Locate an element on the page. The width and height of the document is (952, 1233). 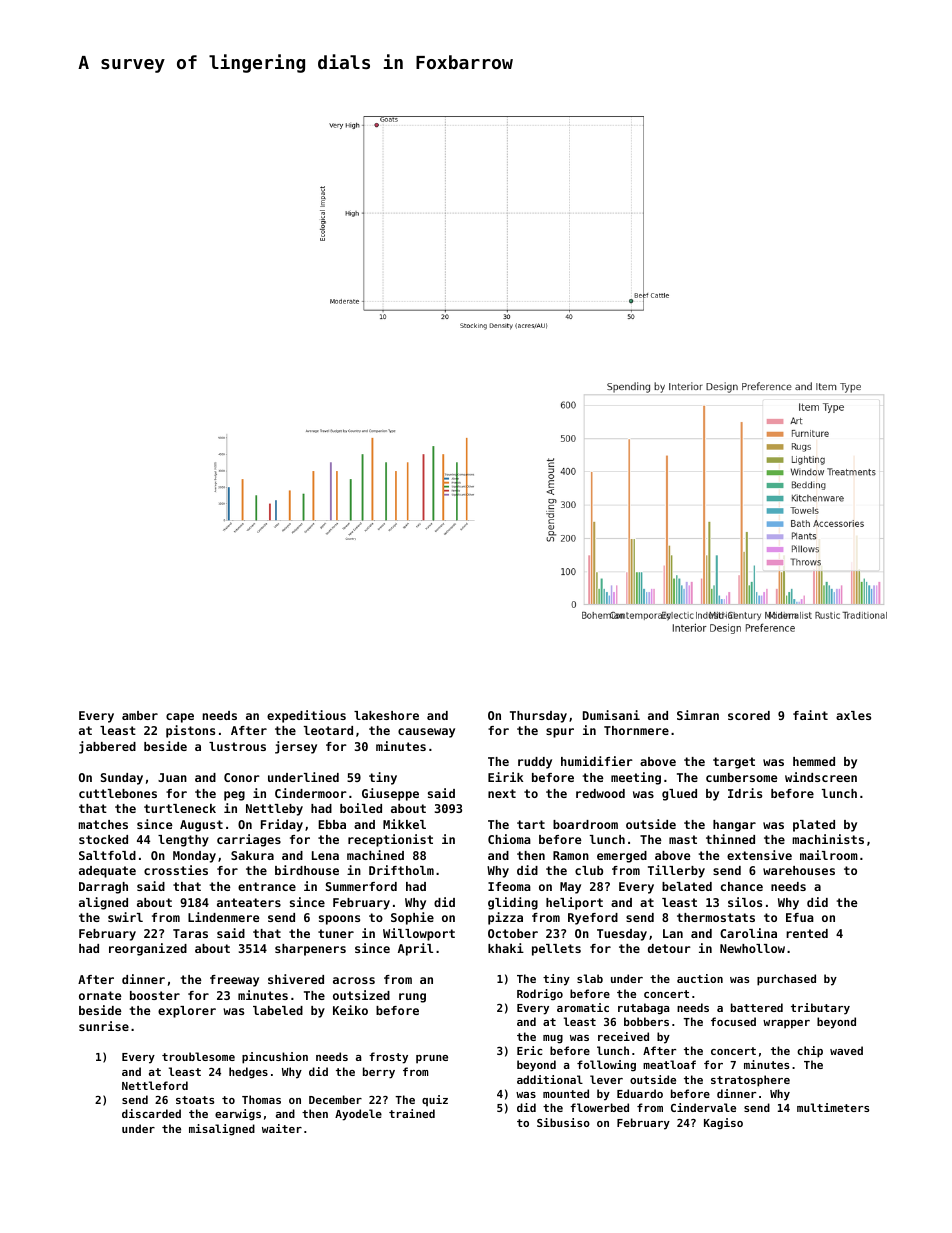
waved is located at coordinates (846, 1050).
